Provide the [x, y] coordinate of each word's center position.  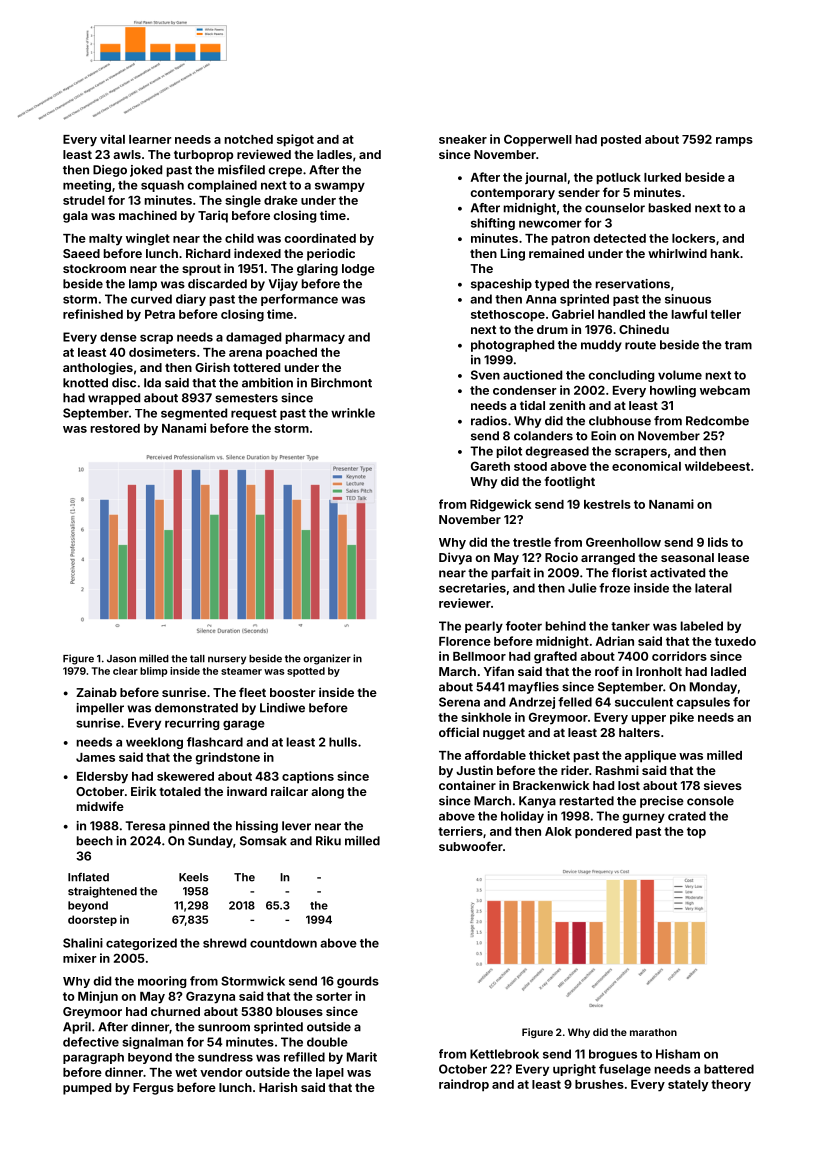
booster [292, 692]
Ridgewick [500, 505]
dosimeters [162, 352]
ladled [728, 671]
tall [197, 659]
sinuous [688, 299]
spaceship [501, 285]
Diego [110, 171]
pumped [87, 1089]
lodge [358, 270]
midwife [100, 806]
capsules [703, 703]
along [327, 793]
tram [738, 345]
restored [115, 428]
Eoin [603, 436]
